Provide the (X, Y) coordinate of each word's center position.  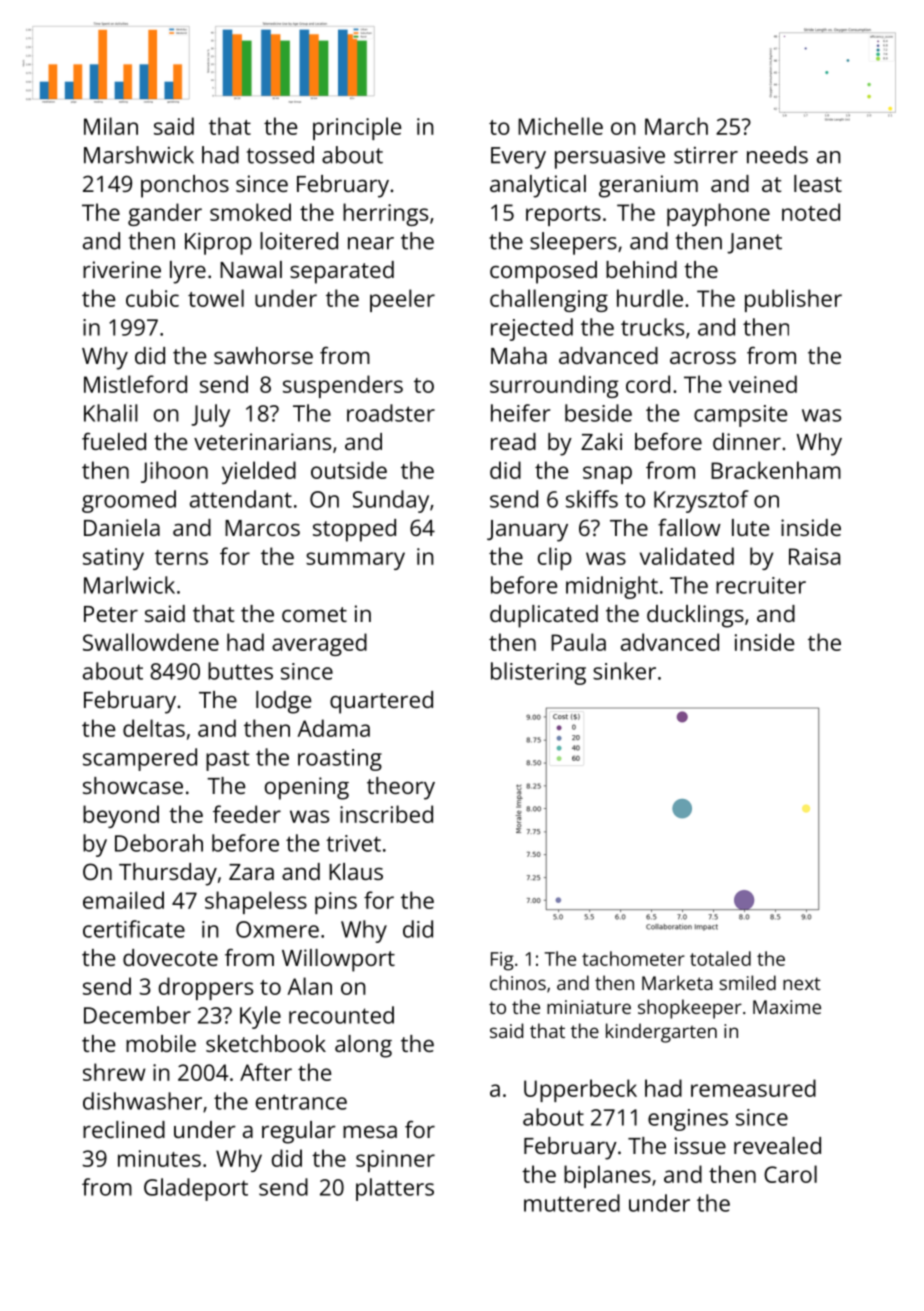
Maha (519, 355)
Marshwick (139, 155)
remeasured (753, 1088)
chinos (518, 982)
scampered (140, 759)
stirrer (706, 155)
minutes (159, 1158)
